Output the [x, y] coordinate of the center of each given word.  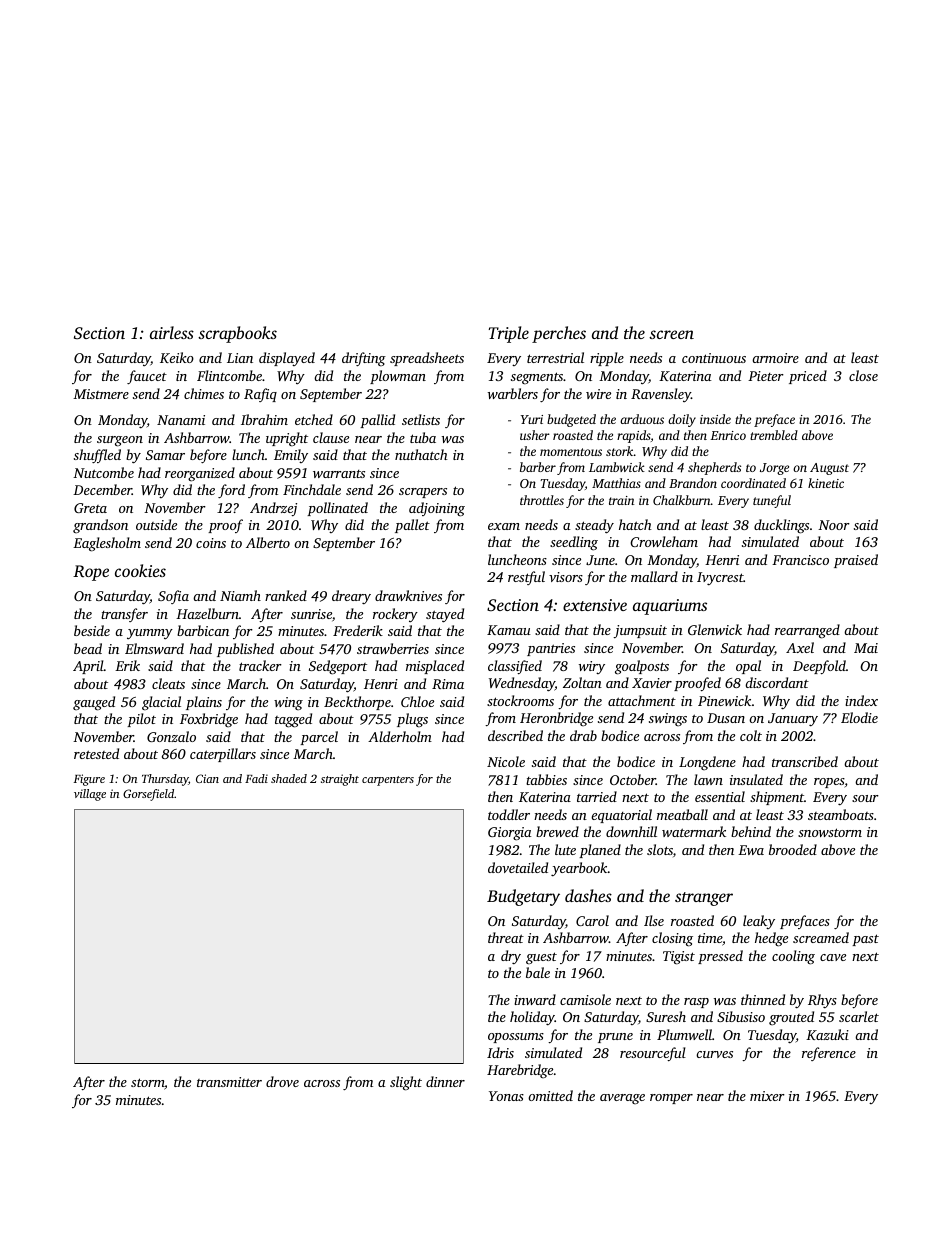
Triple [509, 334]
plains [204, 703]
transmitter [229, 1082]
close [863, 375]
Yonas [506, 1096]
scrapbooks [237, 334]
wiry [592, 667]
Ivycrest [720, 578]
